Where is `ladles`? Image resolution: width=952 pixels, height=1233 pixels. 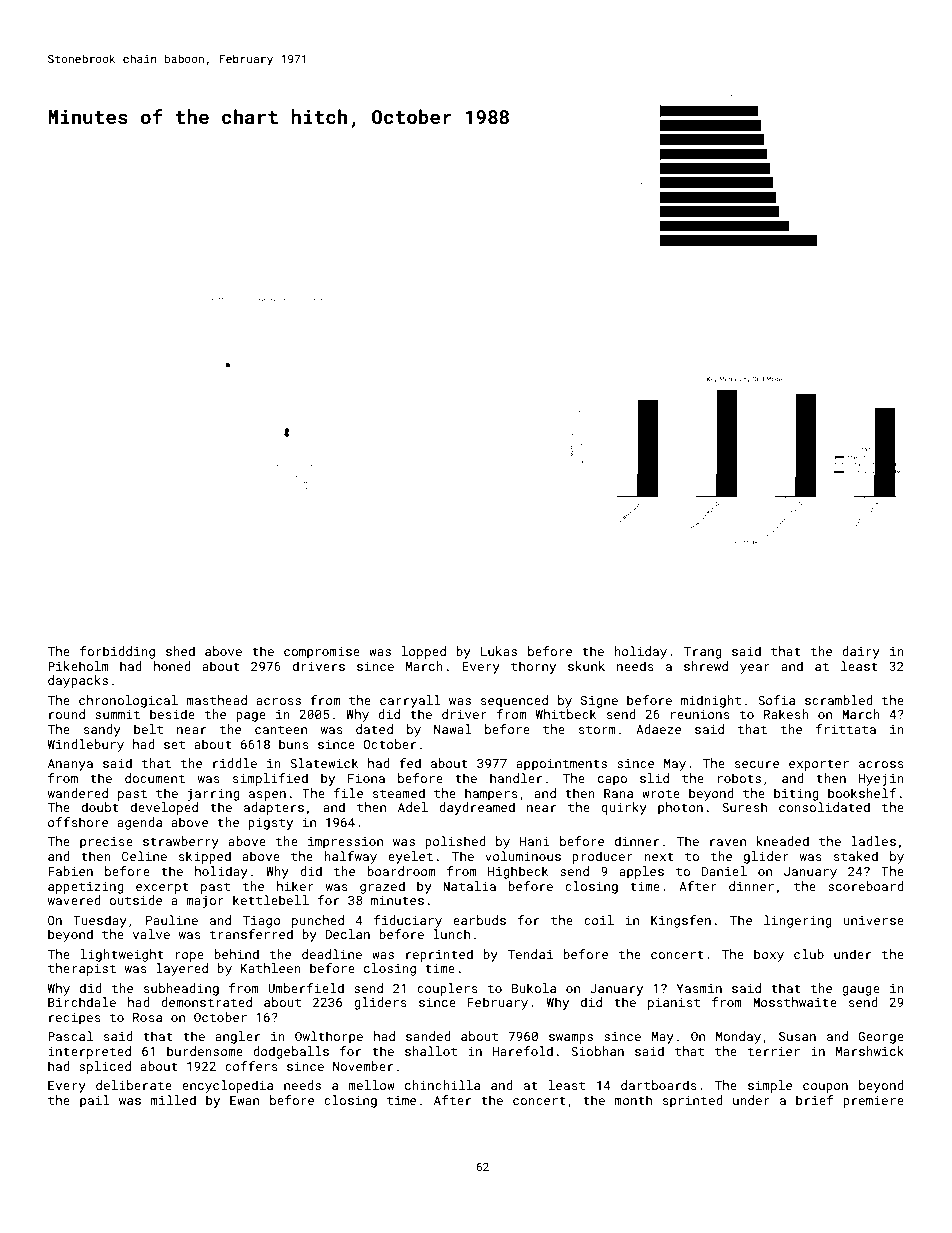 ladles is located at coordinates (873, 841).
